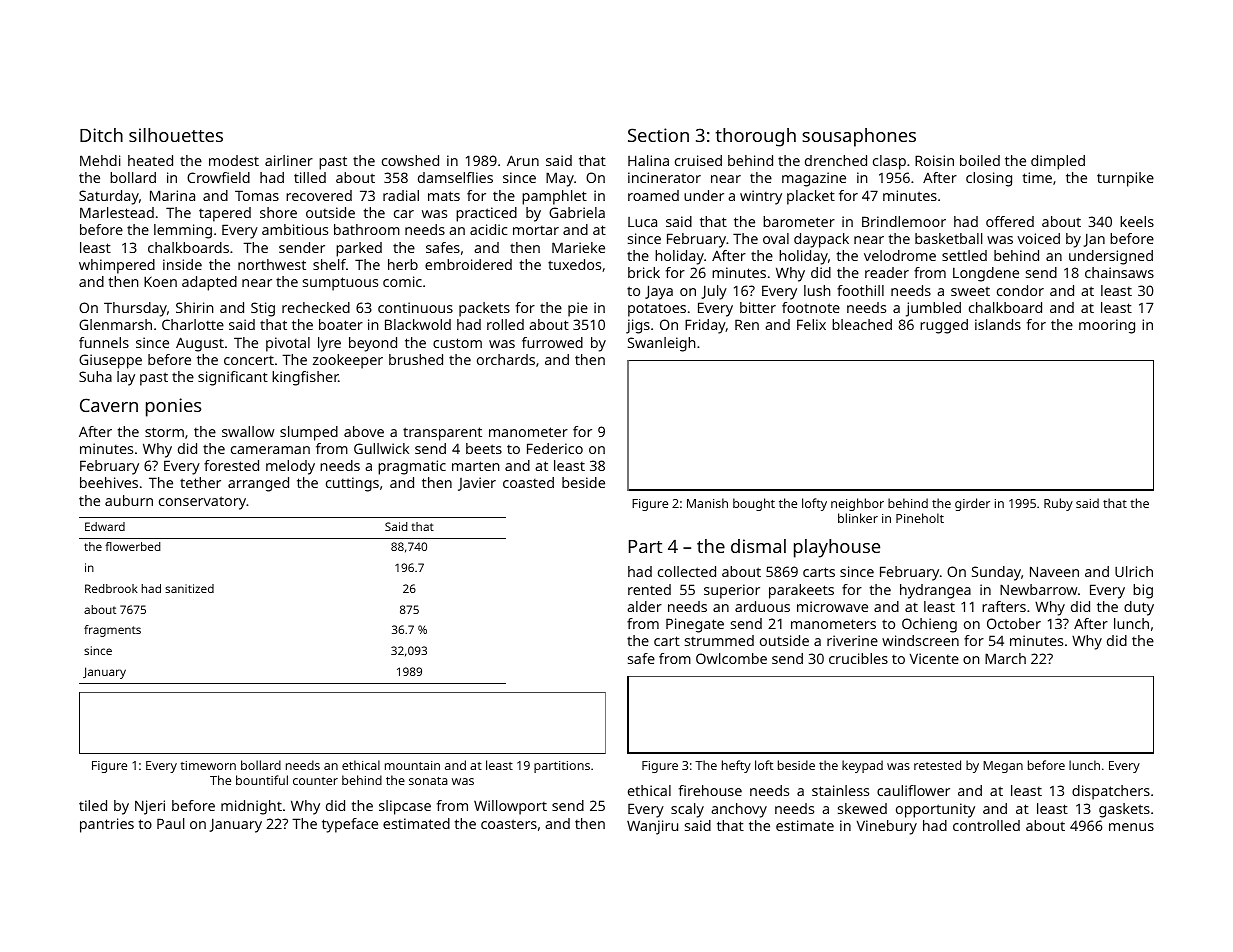  I want to click on Federico, so click(555, 448).
